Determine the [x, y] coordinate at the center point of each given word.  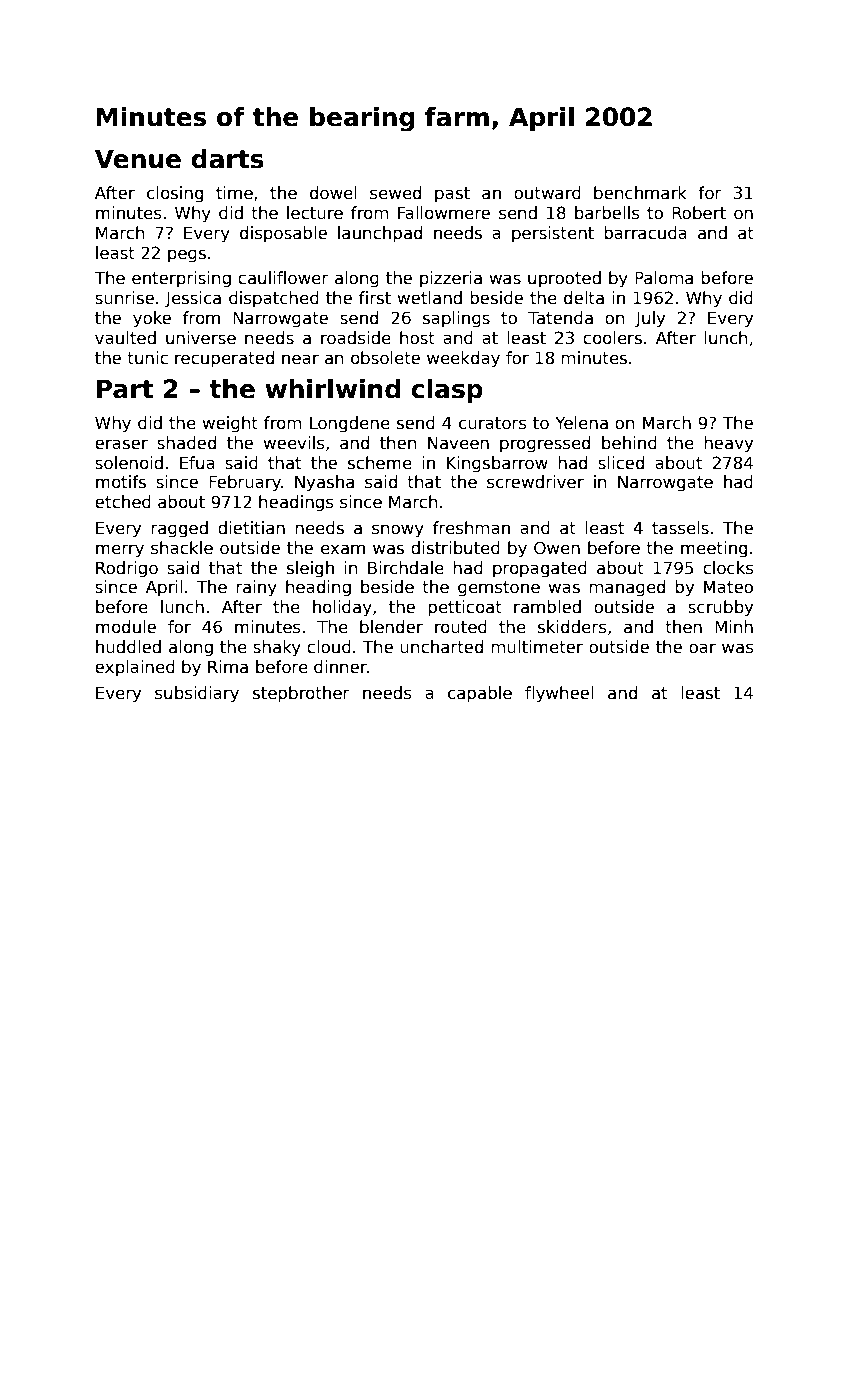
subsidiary [197, 694]
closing [175, 194]
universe [201, 338]
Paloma [664, 278]
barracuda [645, 233]
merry [120, 551]
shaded [186, 443]
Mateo [728, 587]
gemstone [499, 589]
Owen [557, 548]
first [375, 298]
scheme [380, 463]
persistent [553, 234]
